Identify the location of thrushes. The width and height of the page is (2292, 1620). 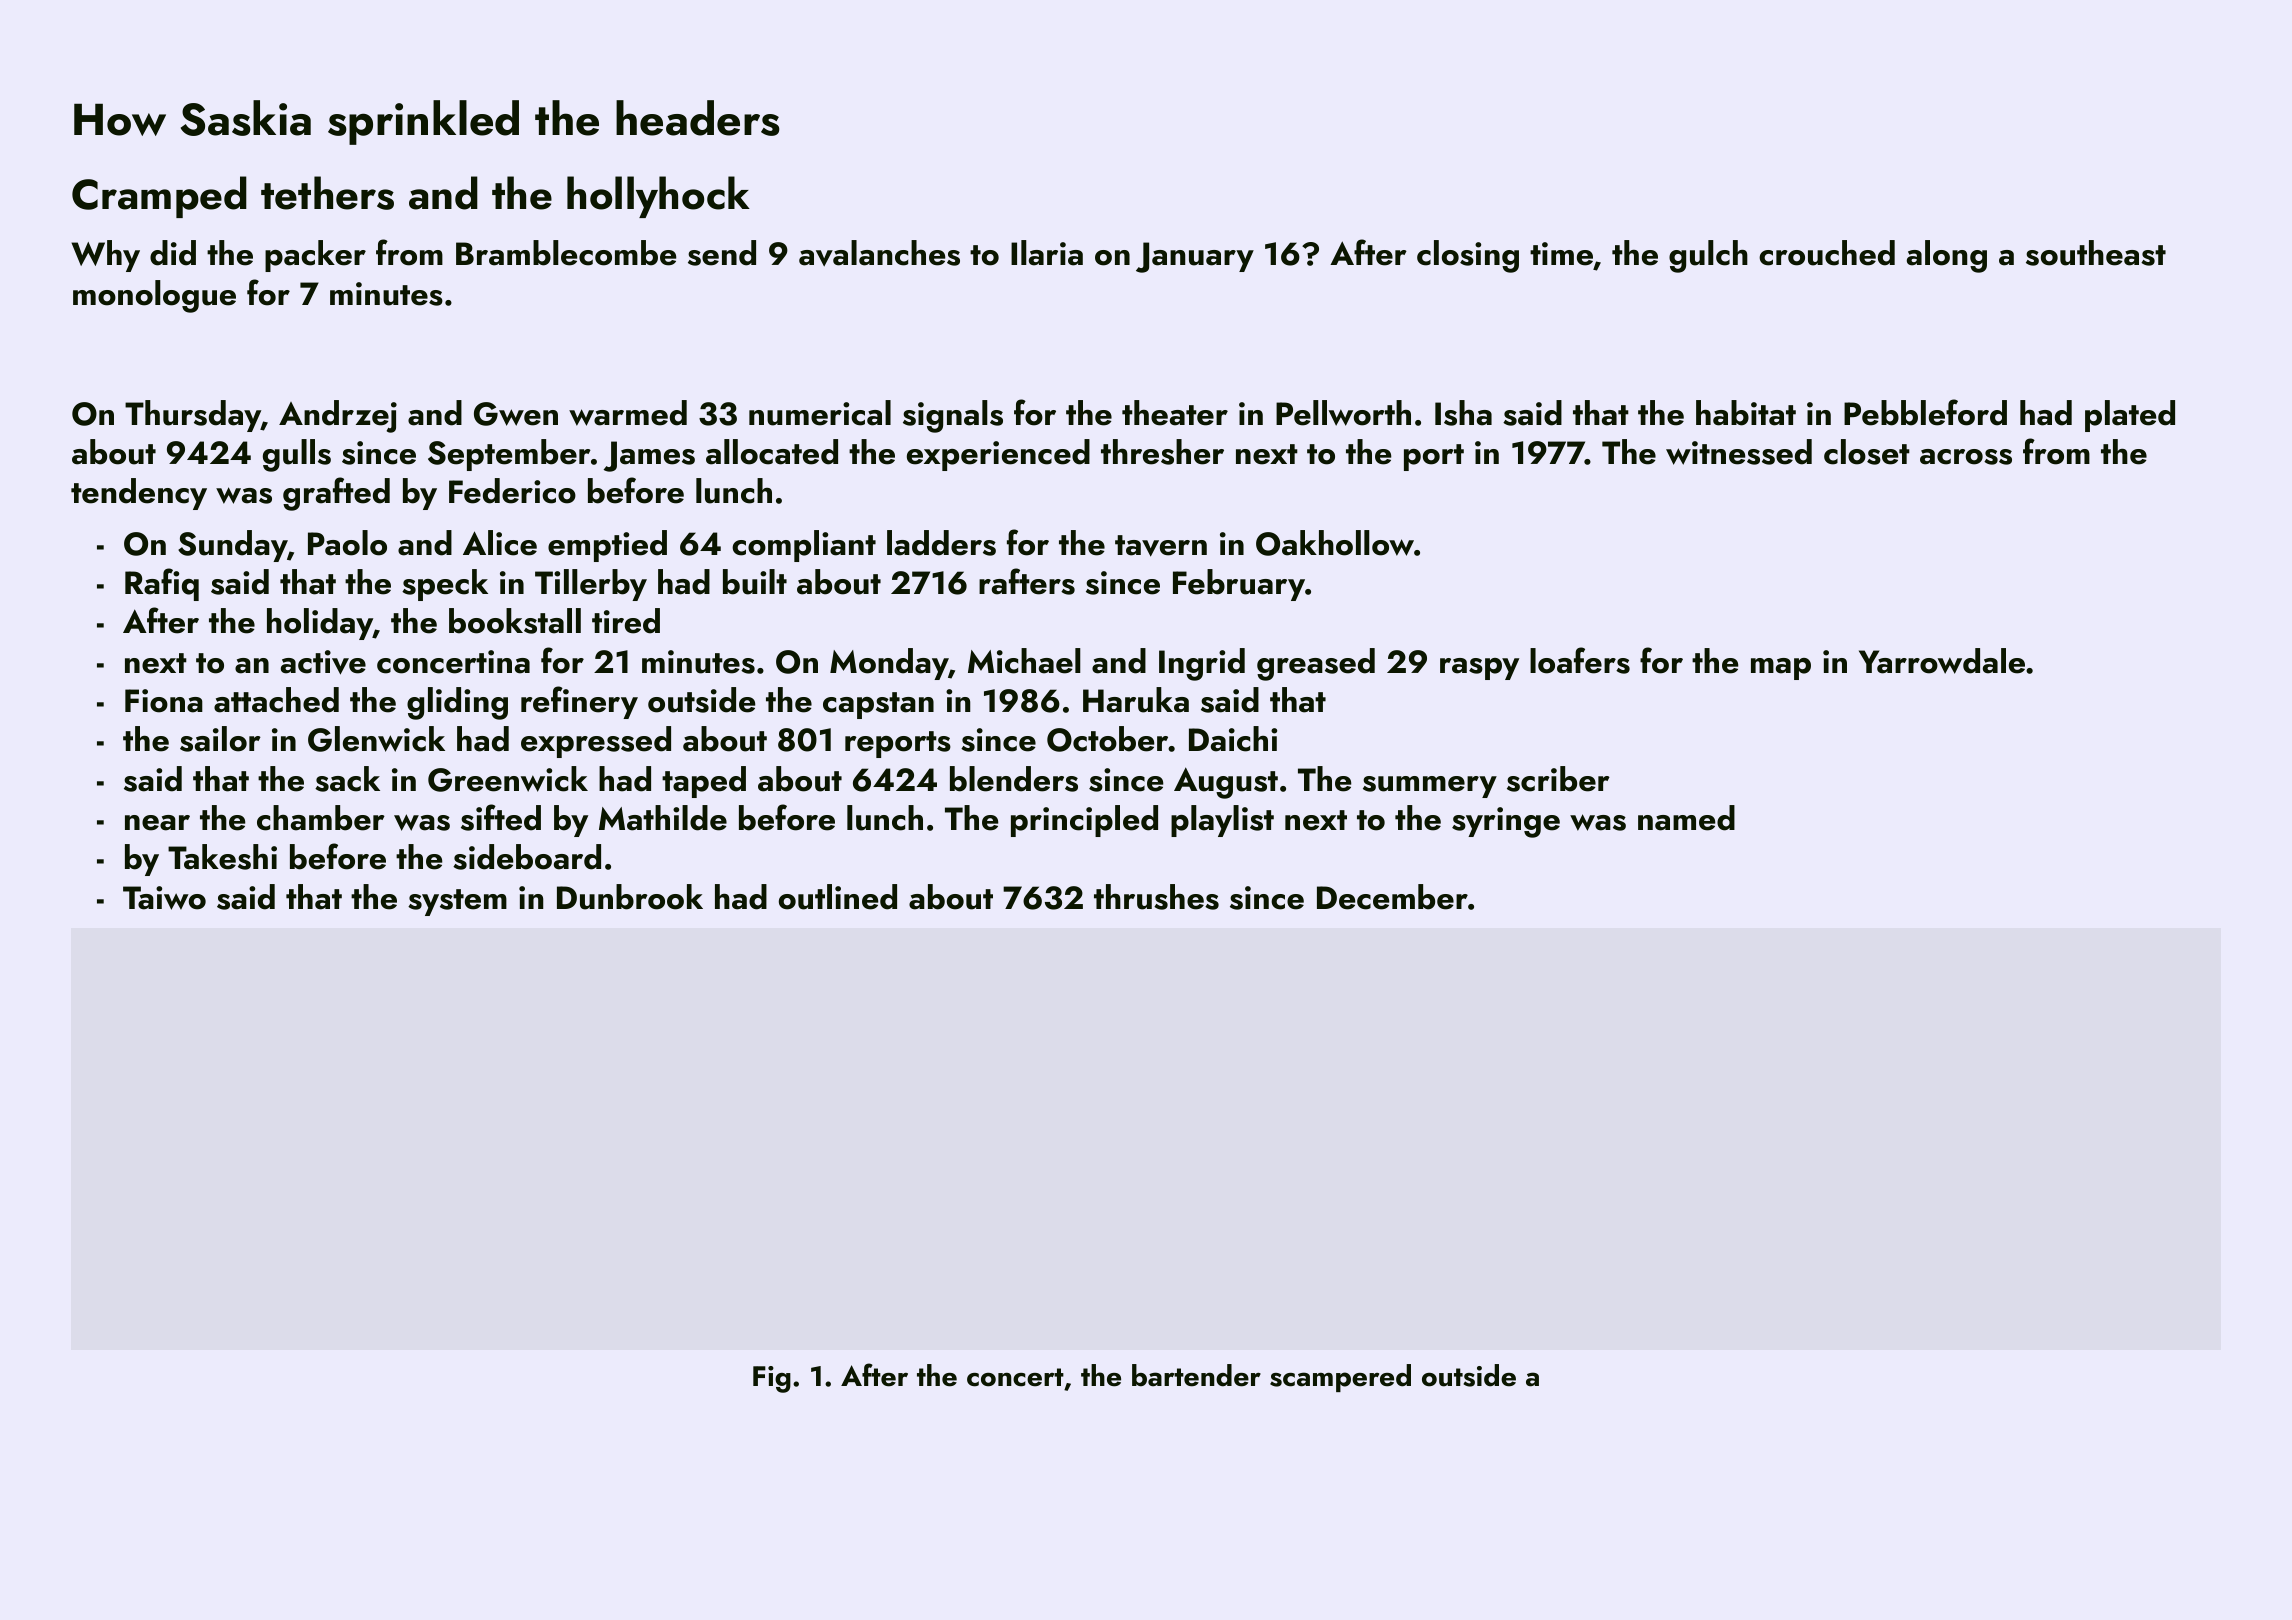
(1156, 897).
